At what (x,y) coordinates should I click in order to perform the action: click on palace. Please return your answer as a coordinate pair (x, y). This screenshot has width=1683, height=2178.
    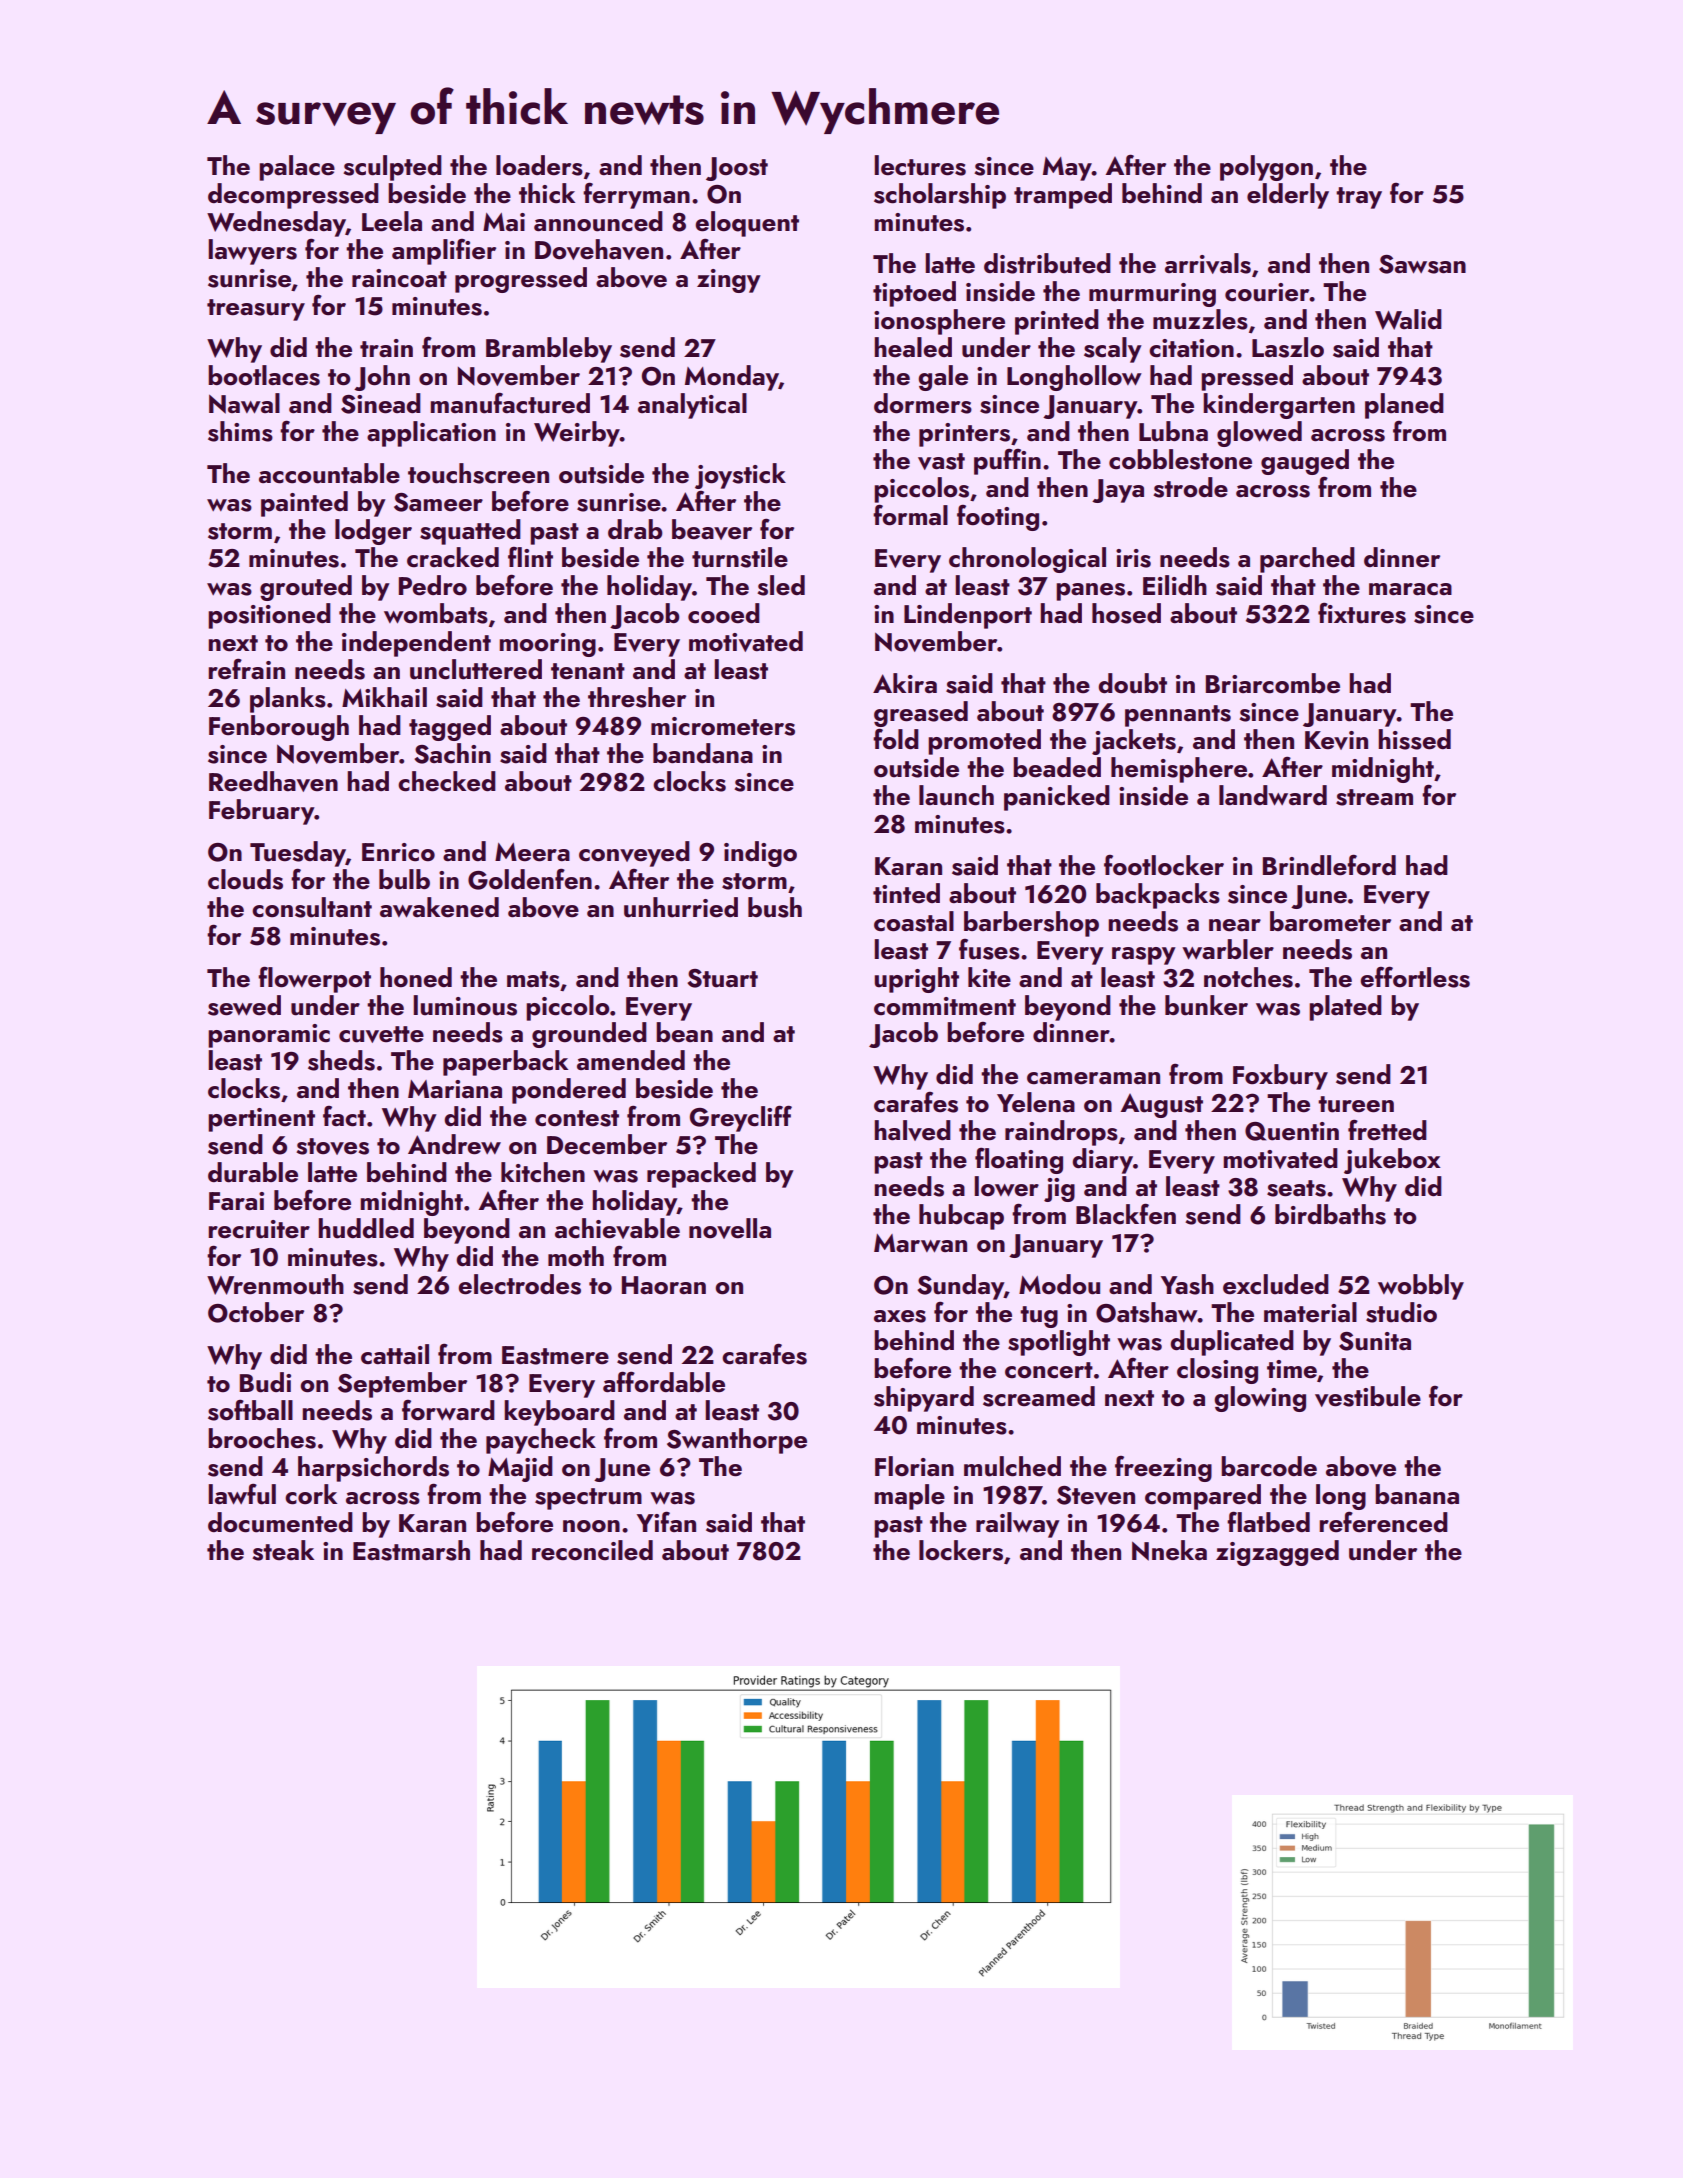
    Looking at the image, I should click on (297, 168).
